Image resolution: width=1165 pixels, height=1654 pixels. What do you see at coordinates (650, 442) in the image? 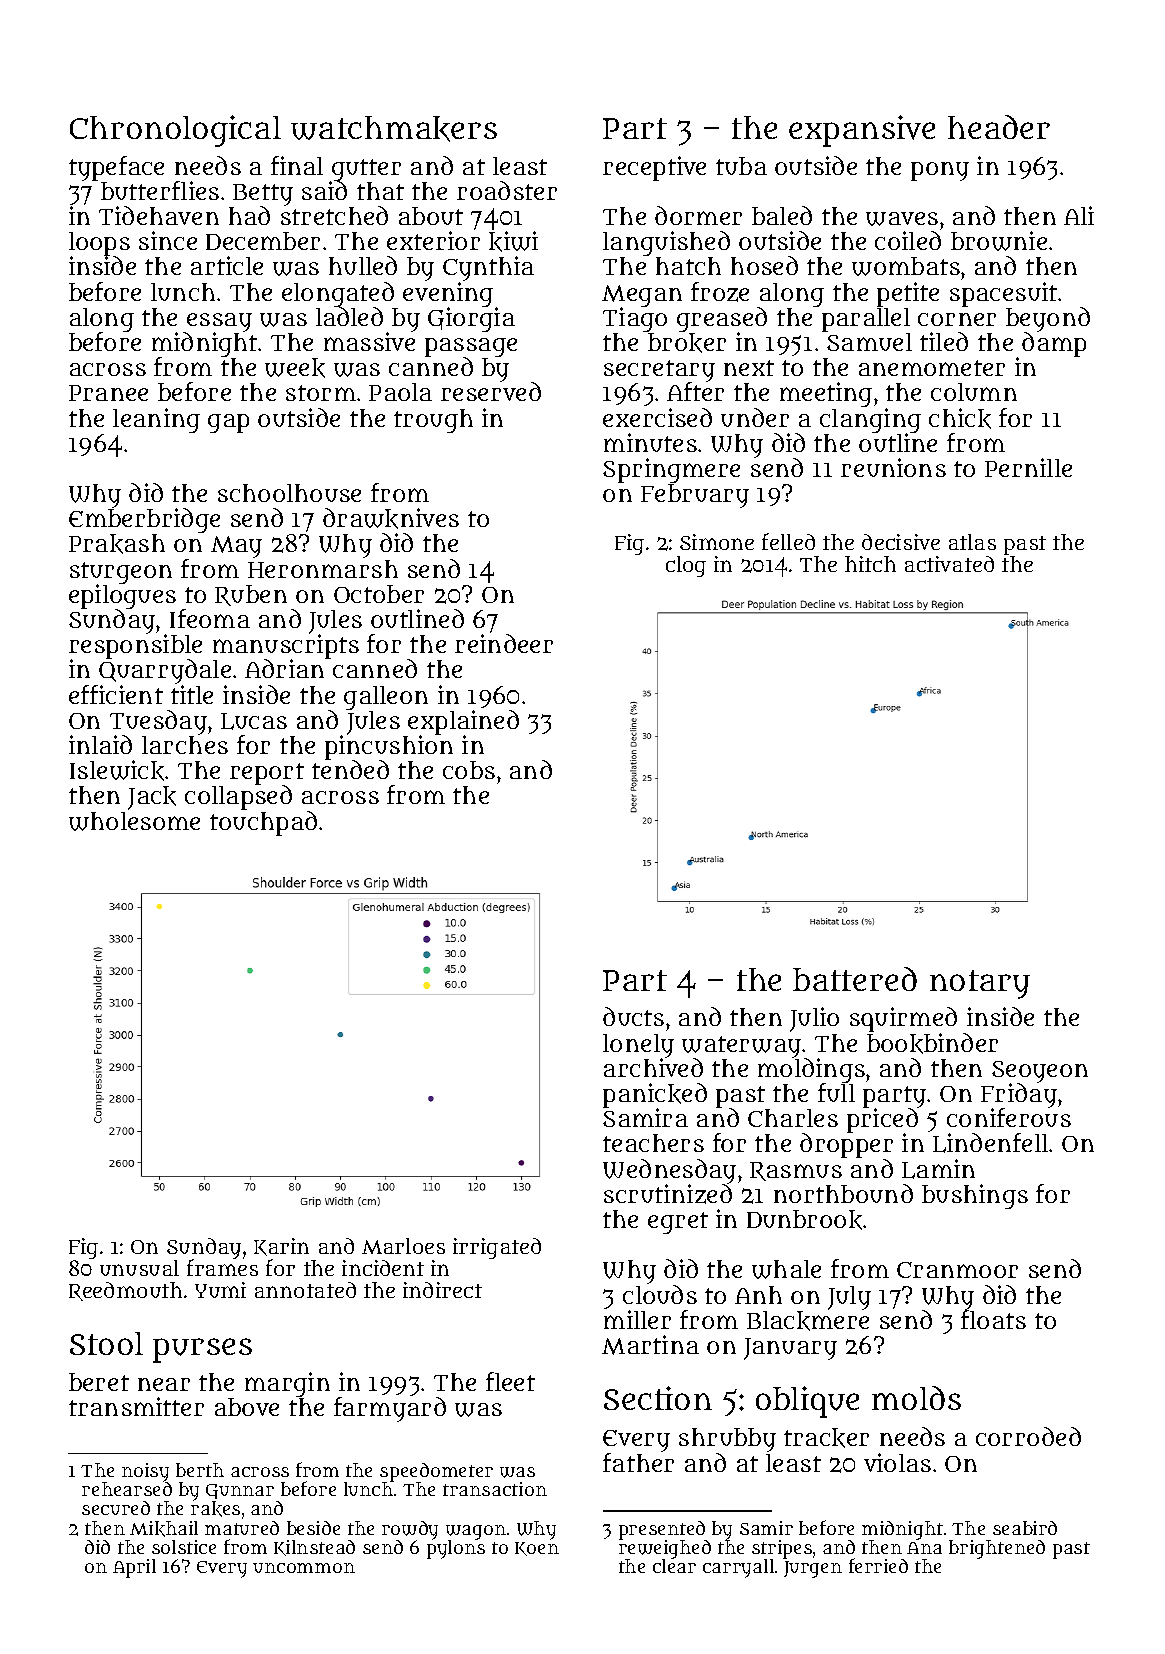
I see `minutes` at bounding box center [650, 442].
